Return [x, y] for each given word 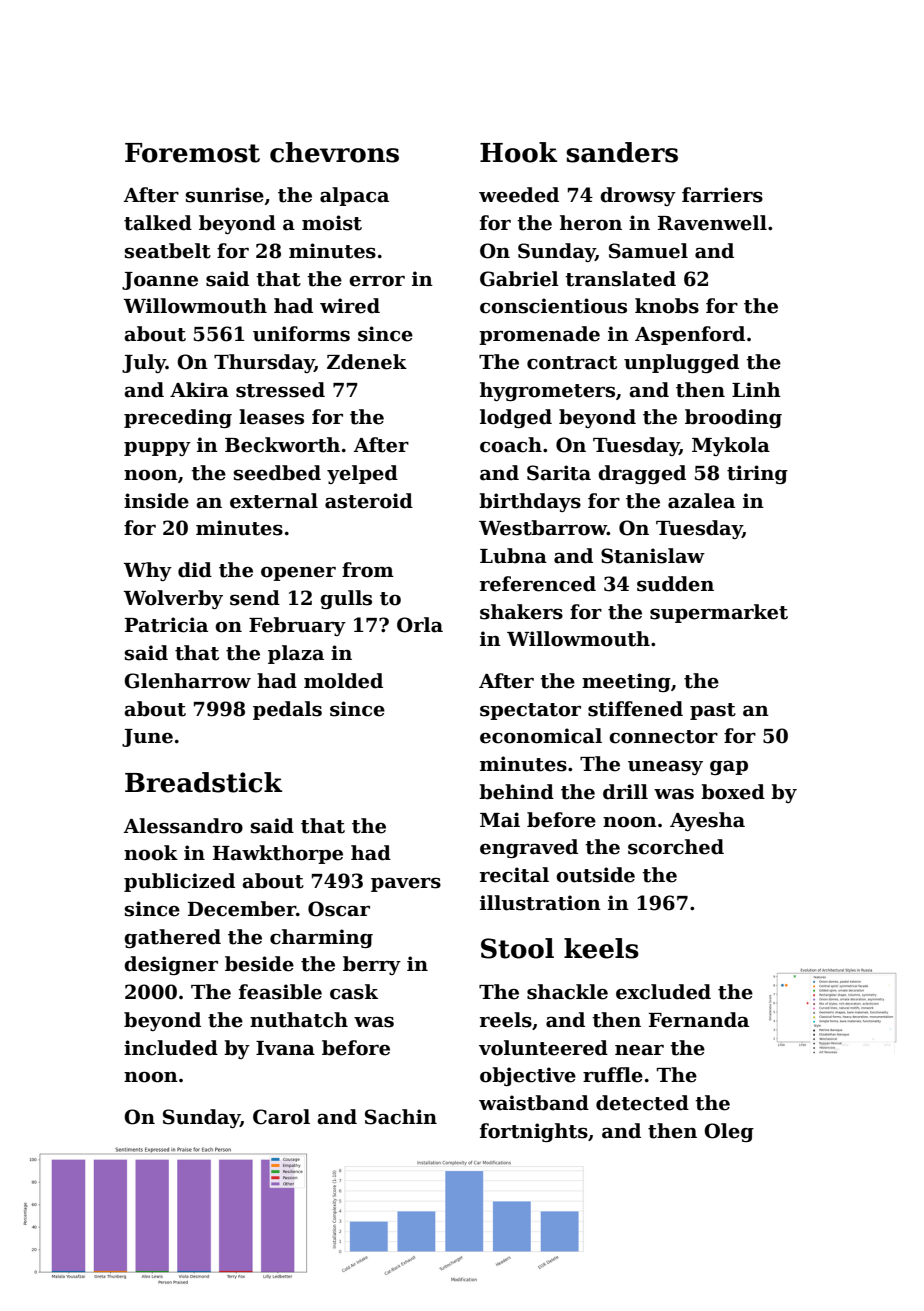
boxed [733, 792]
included [171, 1048]
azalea [701, 501]
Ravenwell [712, 223]
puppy [157, 449]
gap [729, 768]
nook [151, 853]
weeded [519, 195]
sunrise [225, 195]
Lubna [513, 556]
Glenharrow [187, 681]
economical [541, 736]
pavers [406, 885]
